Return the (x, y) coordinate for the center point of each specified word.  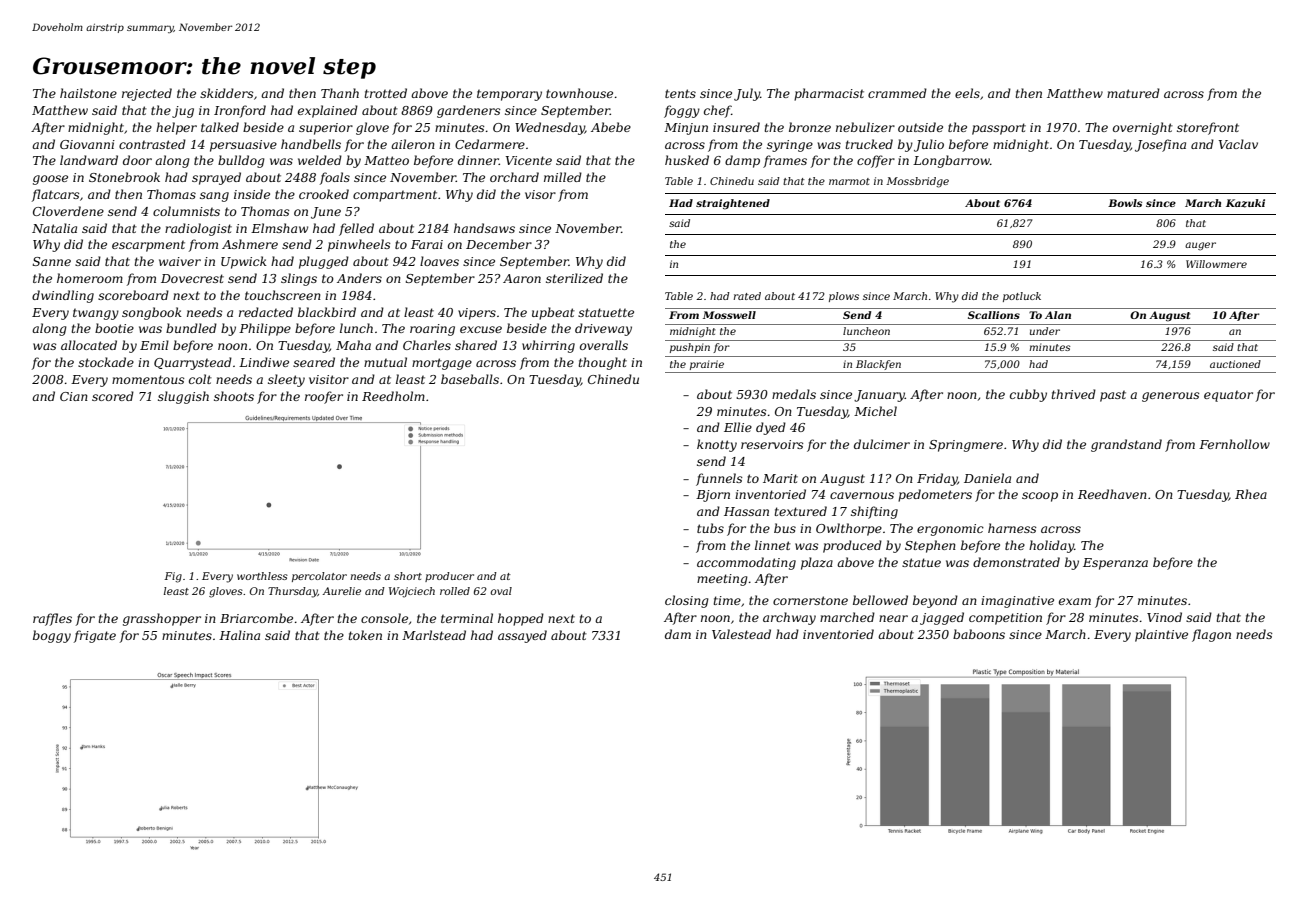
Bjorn (713, 496)
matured (1133, 93)
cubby (1028, 395)
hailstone (88, 93)
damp (742, 161)
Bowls (1125, 203)
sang (214, 197)
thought (603, 363)
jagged (942, 618)
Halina (239, 635)
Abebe (611, 127)
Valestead (741, 634)
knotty (717, 445)
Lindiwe (264, 362)
